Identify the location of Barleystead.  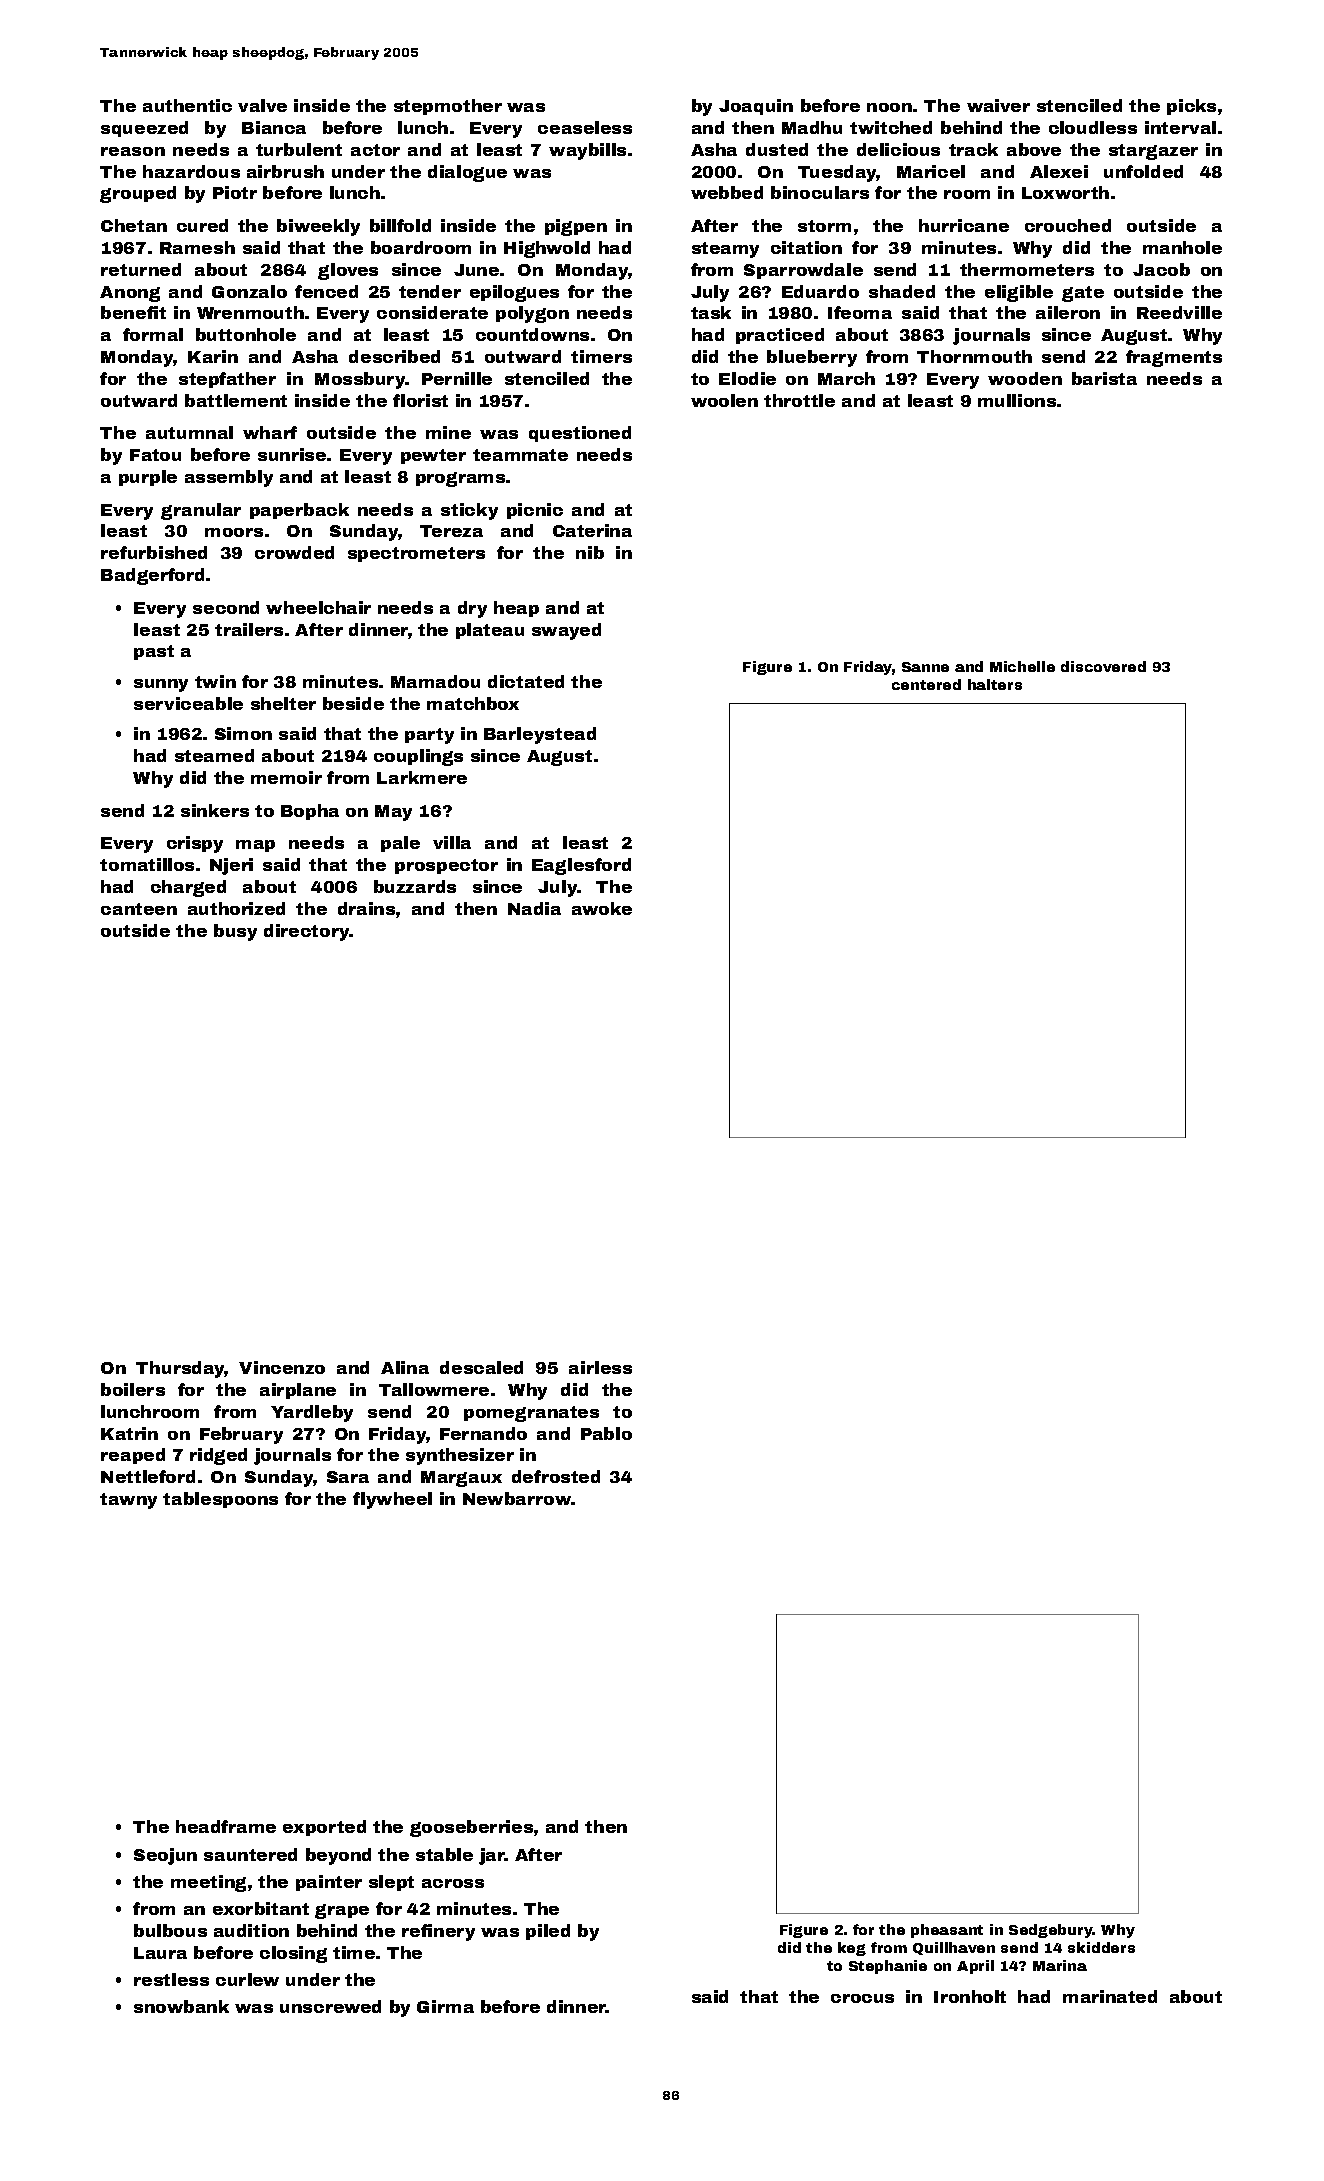
(540, 735).
